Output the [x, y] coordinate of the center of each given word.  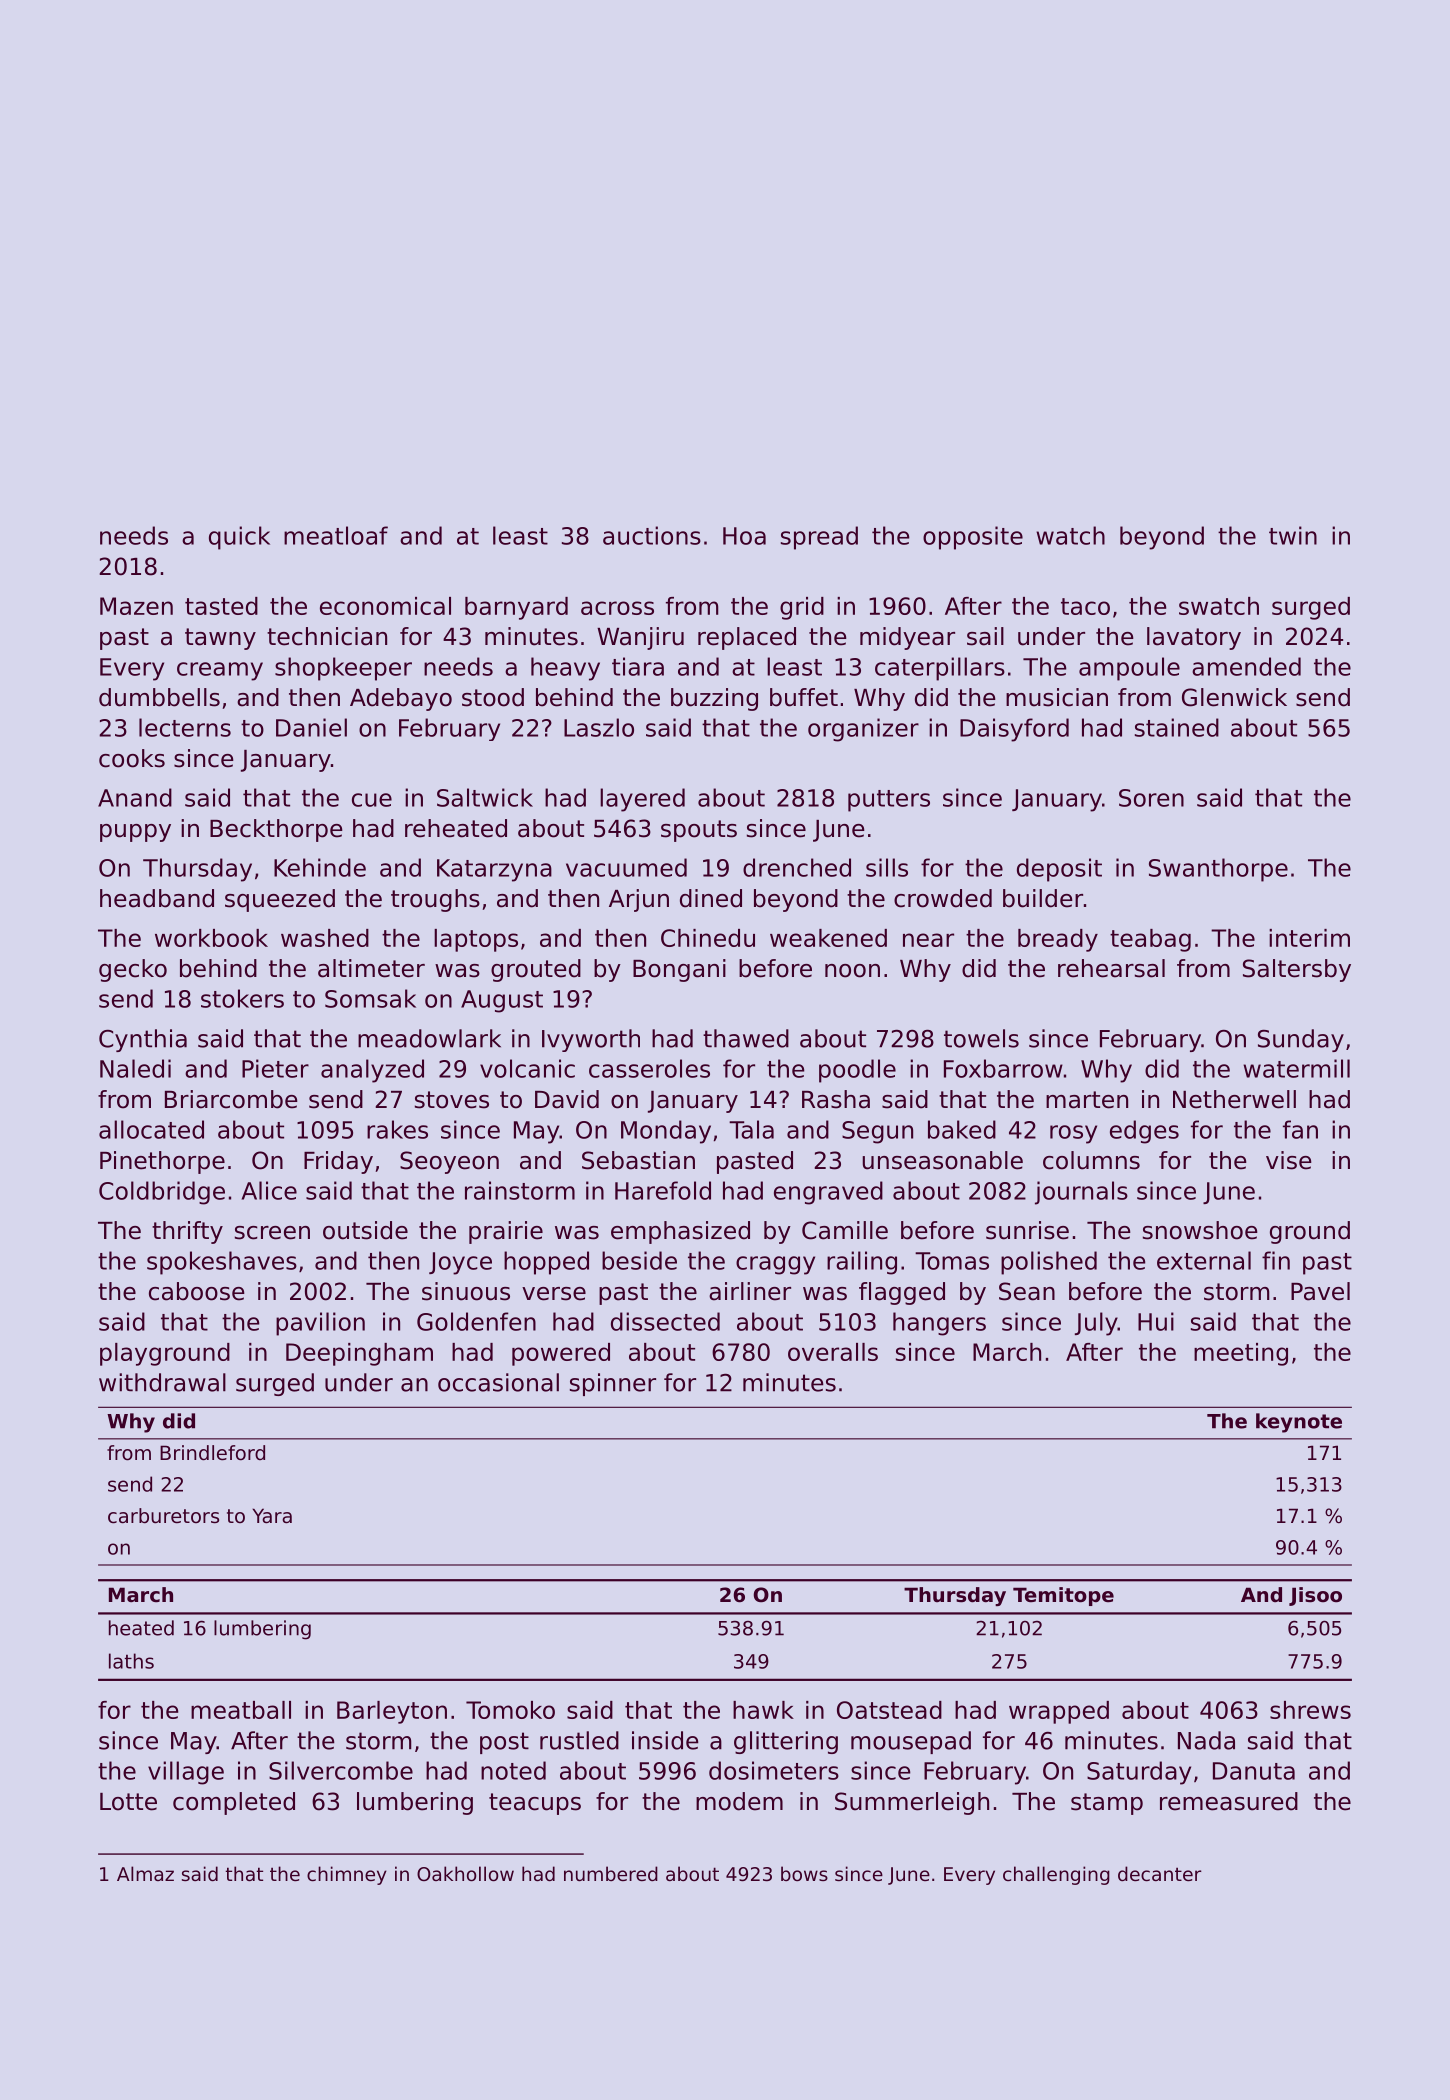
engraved [828, 1193]
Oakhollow [465, 1873]
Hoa [744, 536]
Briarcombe [231, 1099]
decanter [1160, 1873]
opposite [973, 538]
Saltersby [1297, 970]
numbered [611, 1873]
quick [239, 538]
